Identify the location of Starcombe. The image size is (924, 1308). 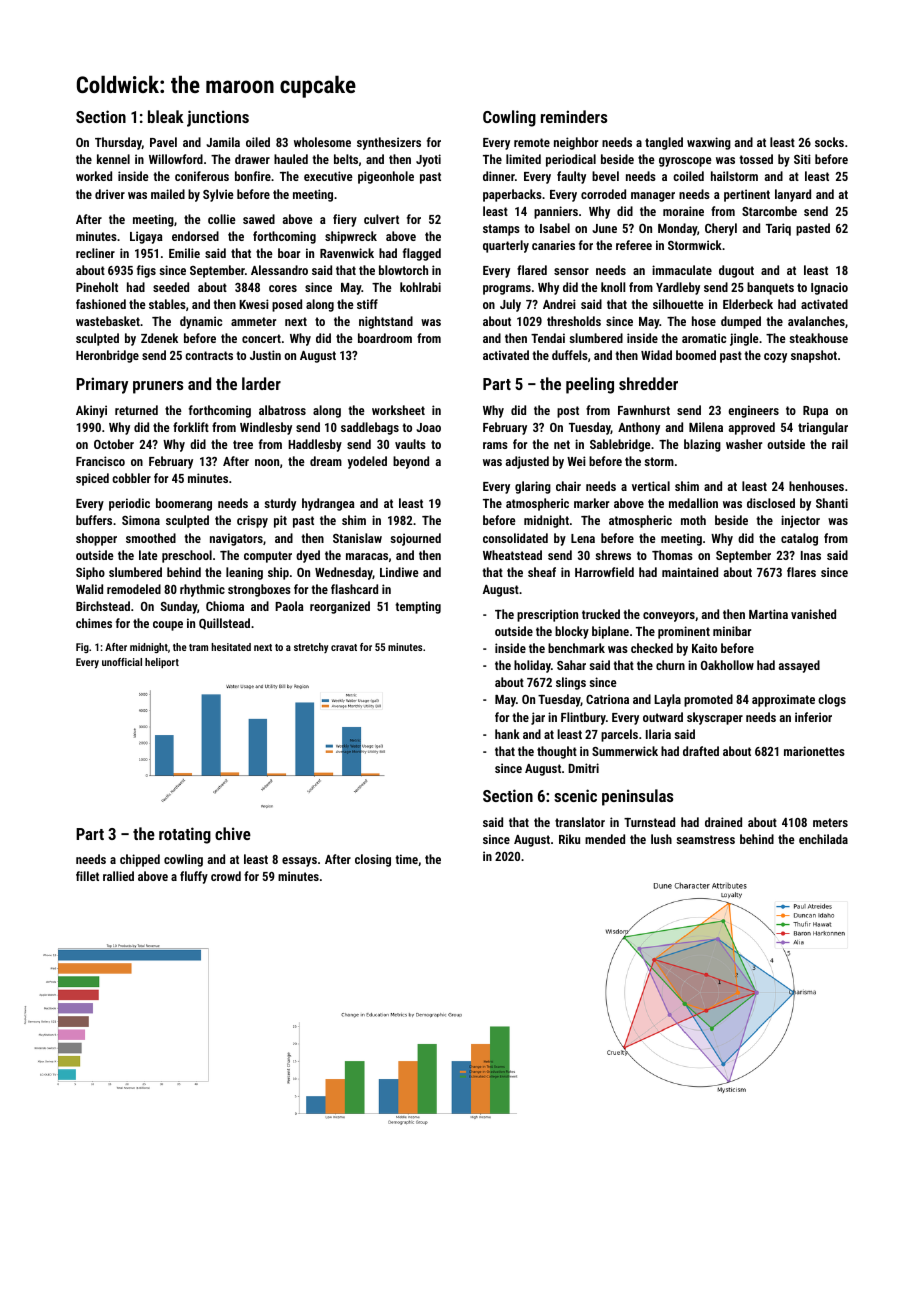
(769, 211).
